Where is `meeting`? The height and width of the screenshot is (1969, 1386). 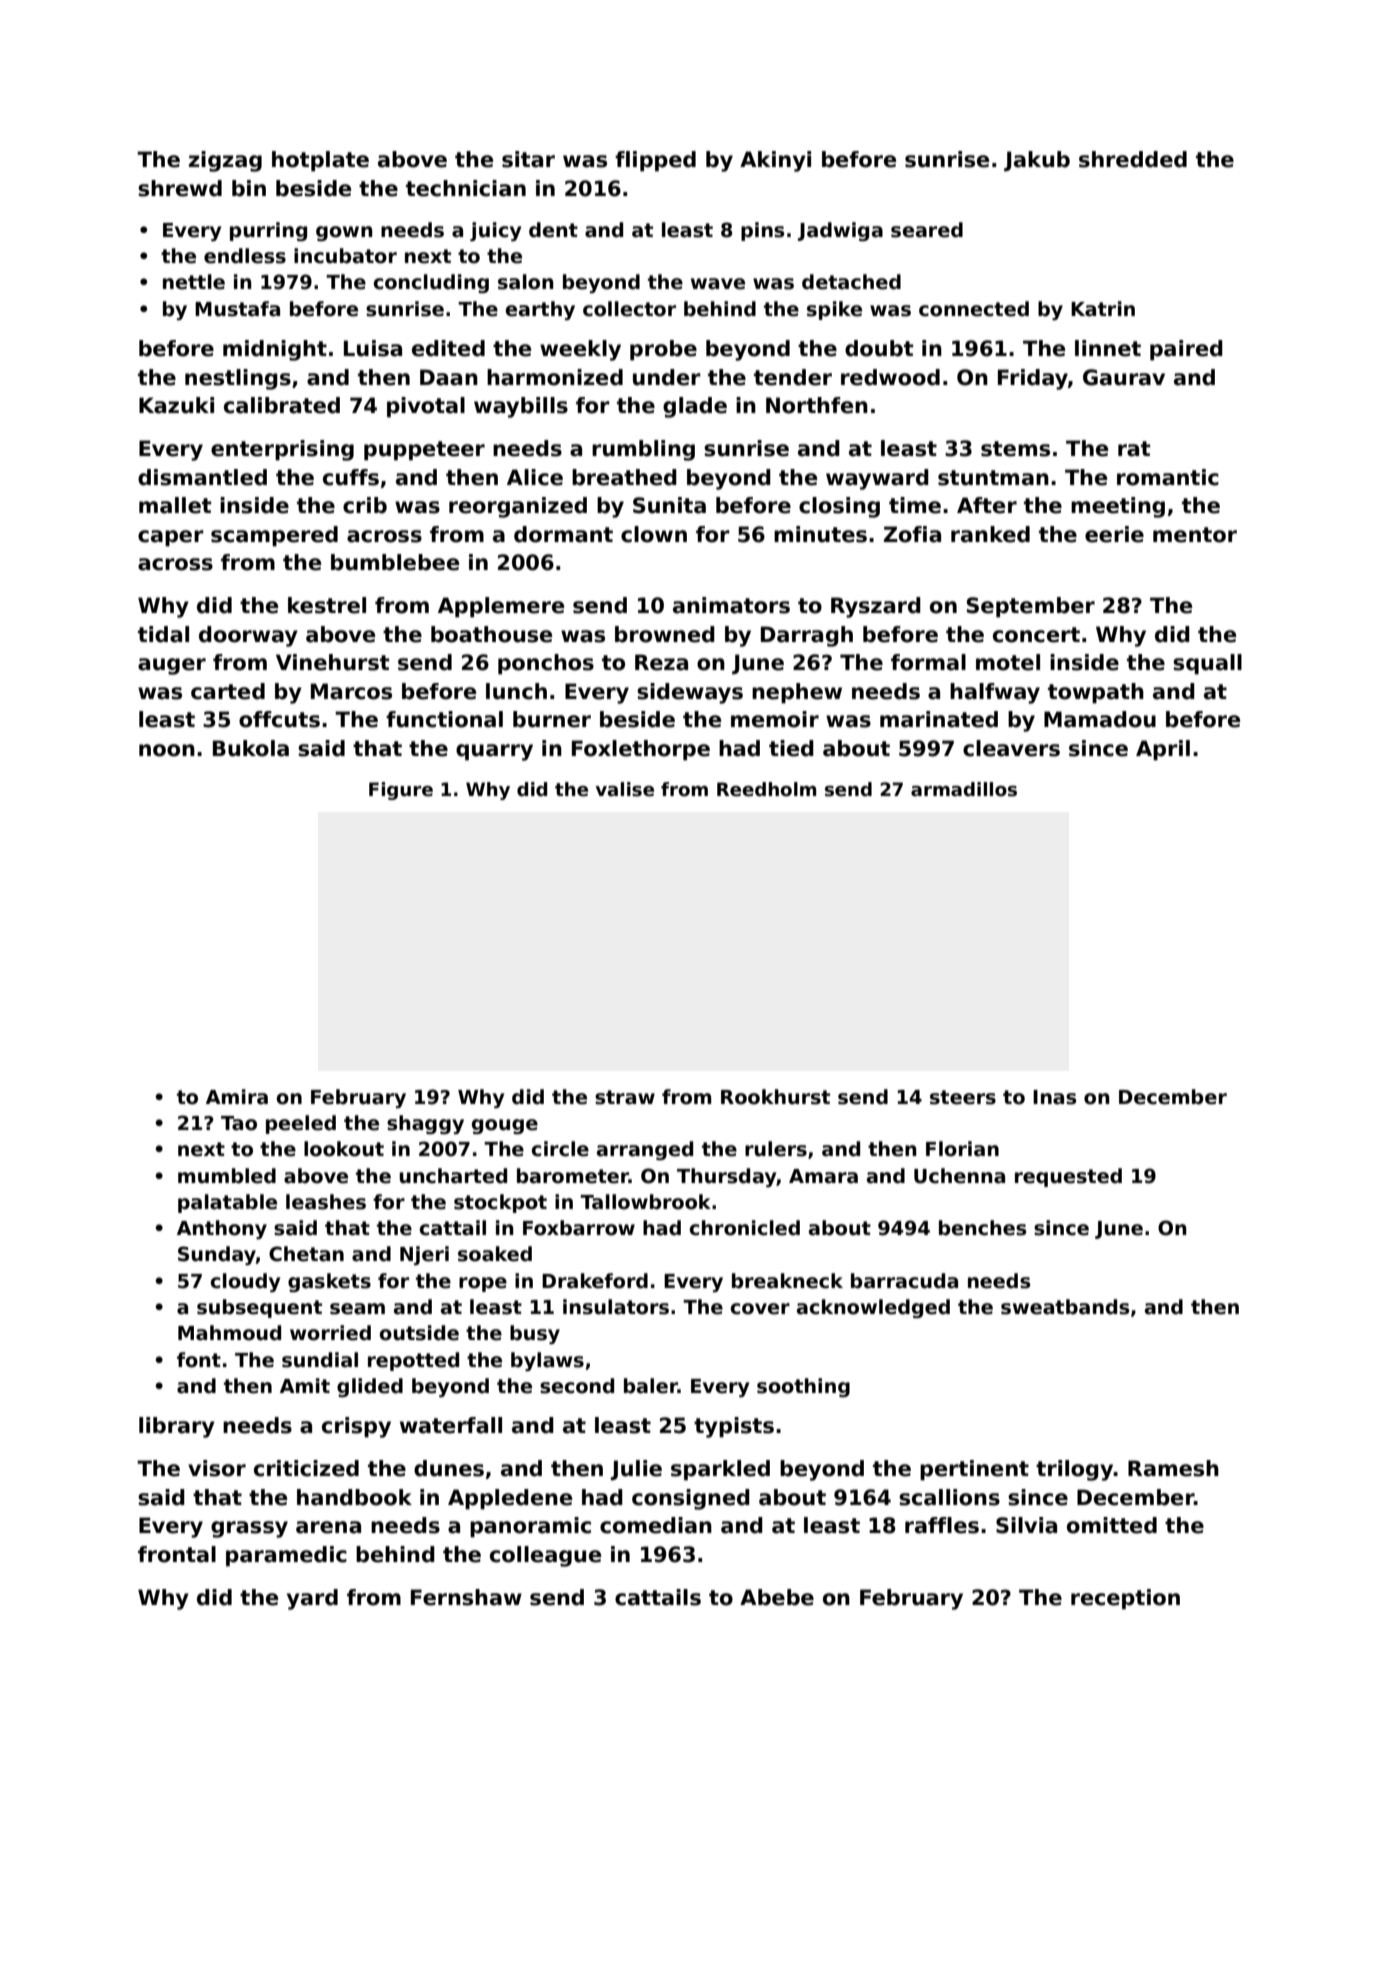
meeting is located at coordinates (1118, 507).
